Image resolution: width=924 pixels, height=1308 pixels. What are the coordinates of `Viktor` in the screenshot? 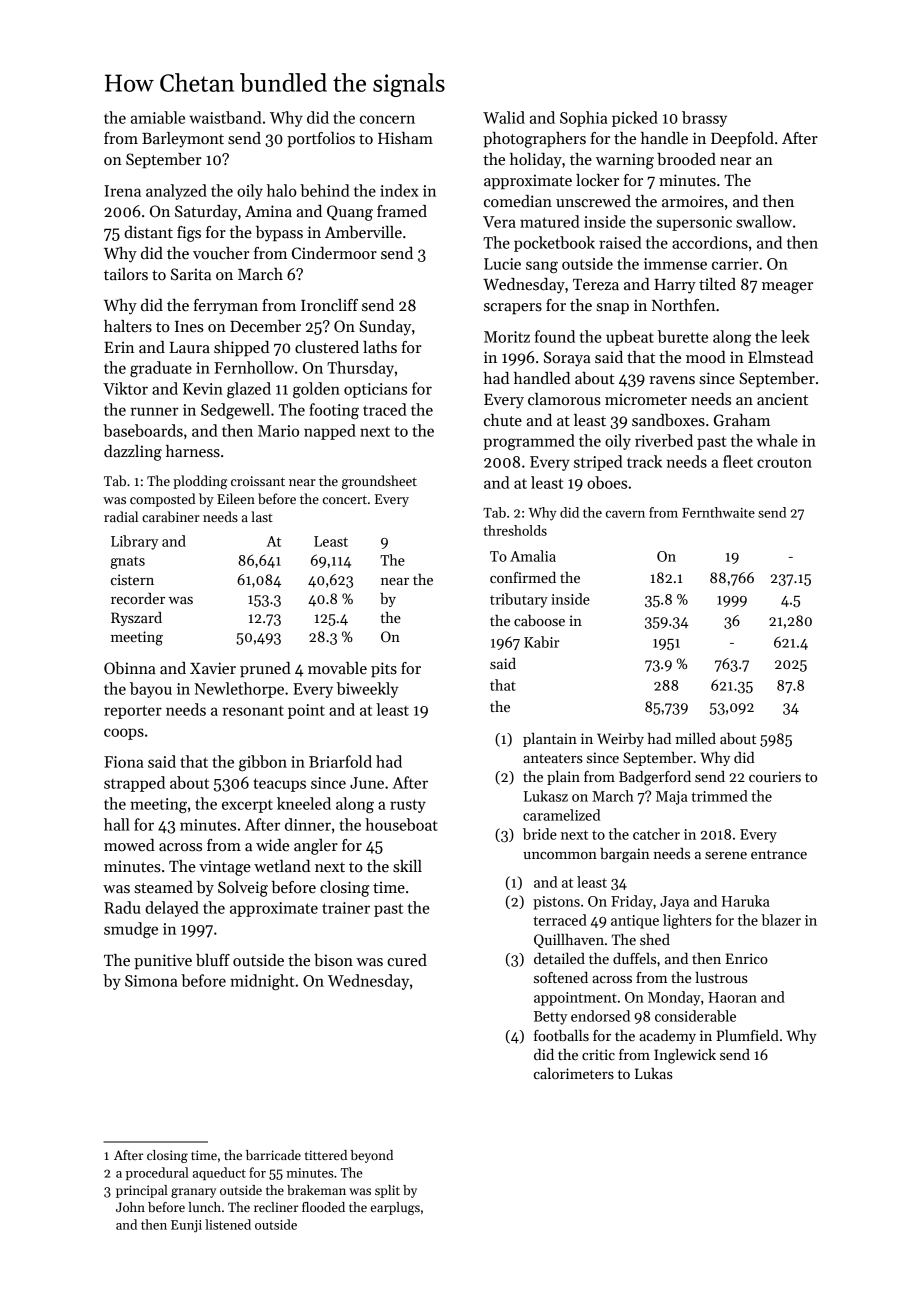 It's located at (125, 388).
